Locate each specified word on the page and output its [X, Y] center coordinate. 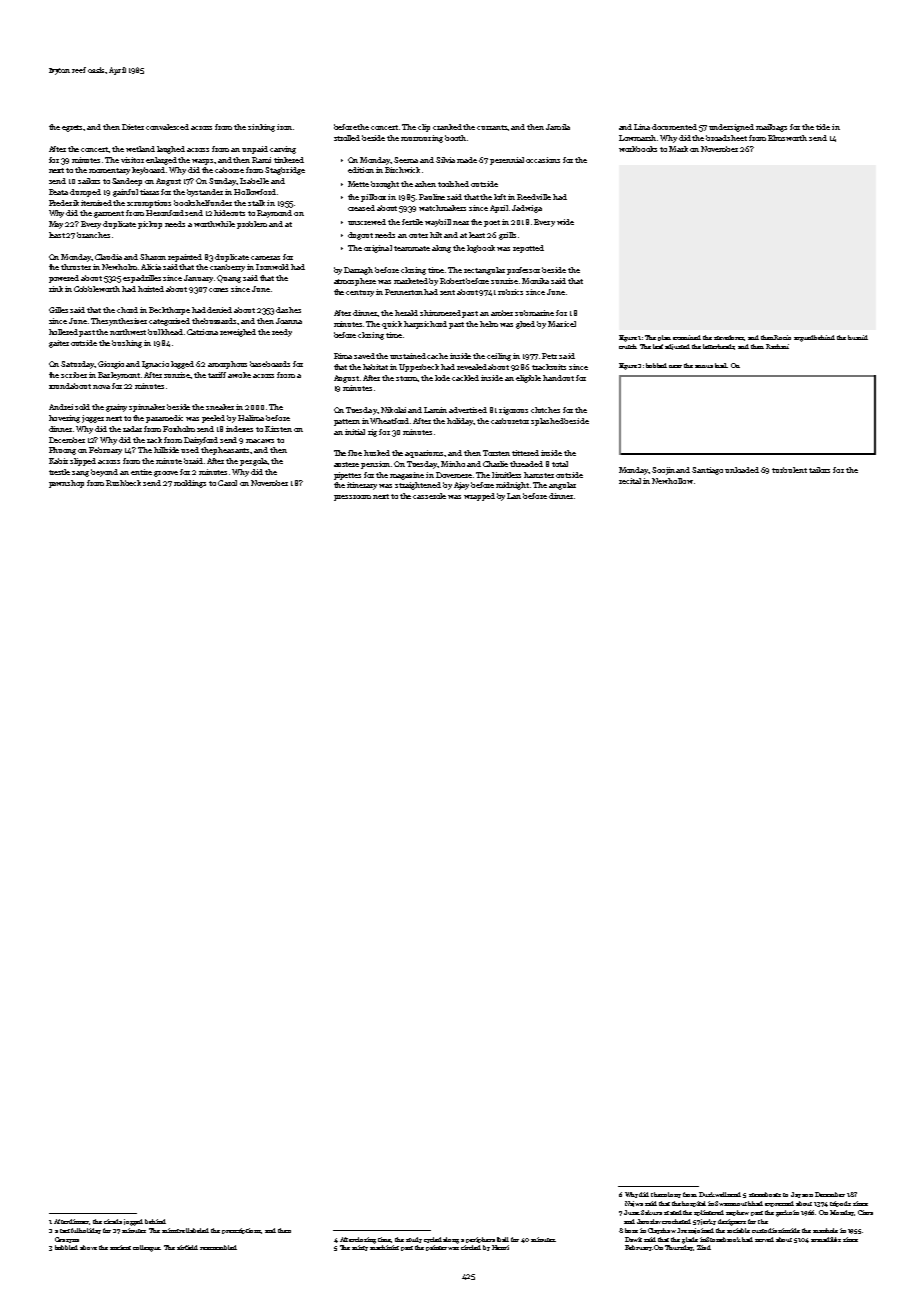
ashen [425, 184]
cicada [113, 1221]
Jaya [798, 1195]
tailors [819, 470]
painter [436, 1248]
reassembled [218, 1247]
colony [671, 1195]
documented [674, 127]
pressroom [352, 498]
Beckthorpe [169, 311]
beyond [104, 473]
